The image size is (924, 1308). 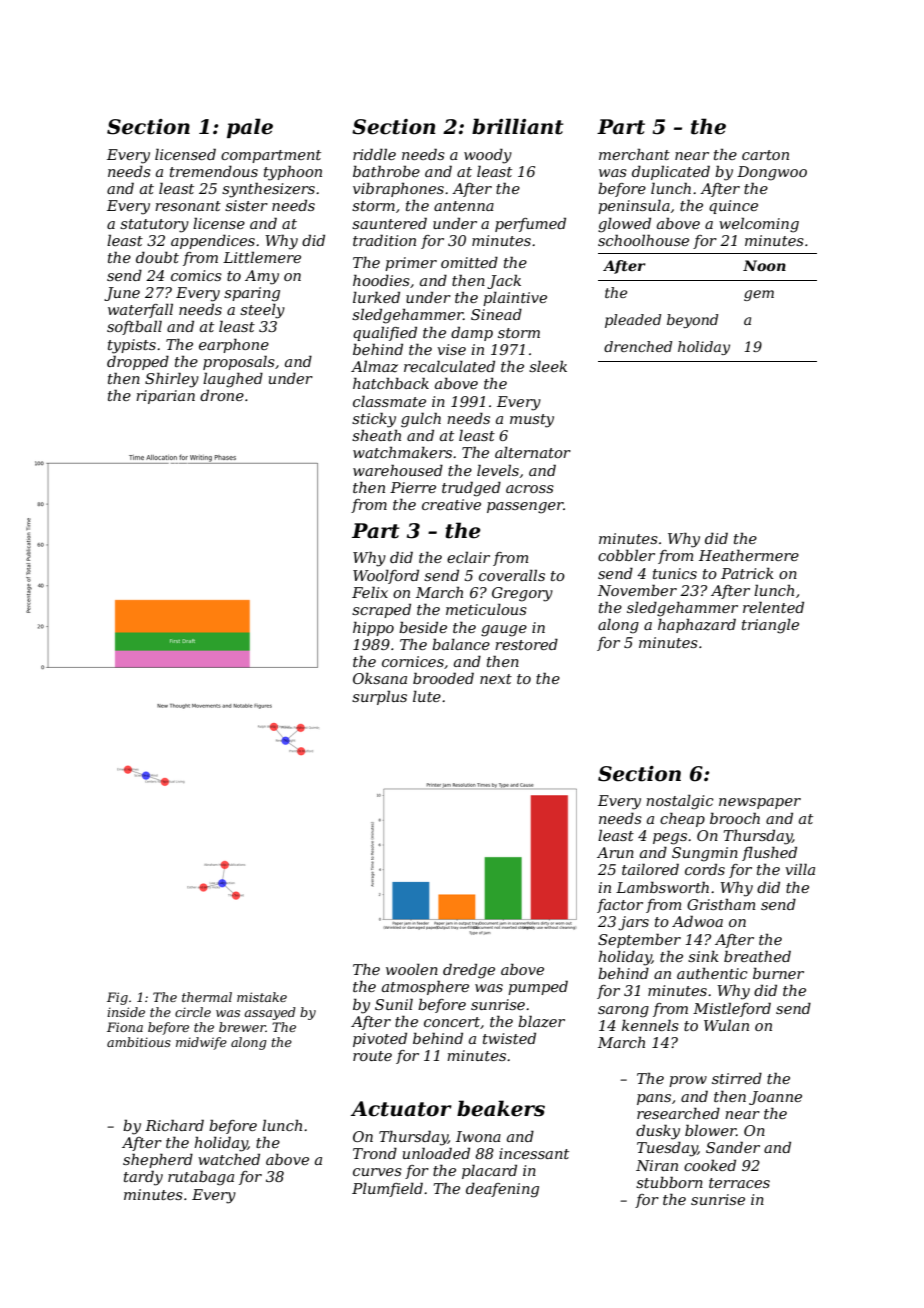 What do you see at coordinates (735, 818) in the screenshot?
I see `brooch` at bounding box center [735, 818].
